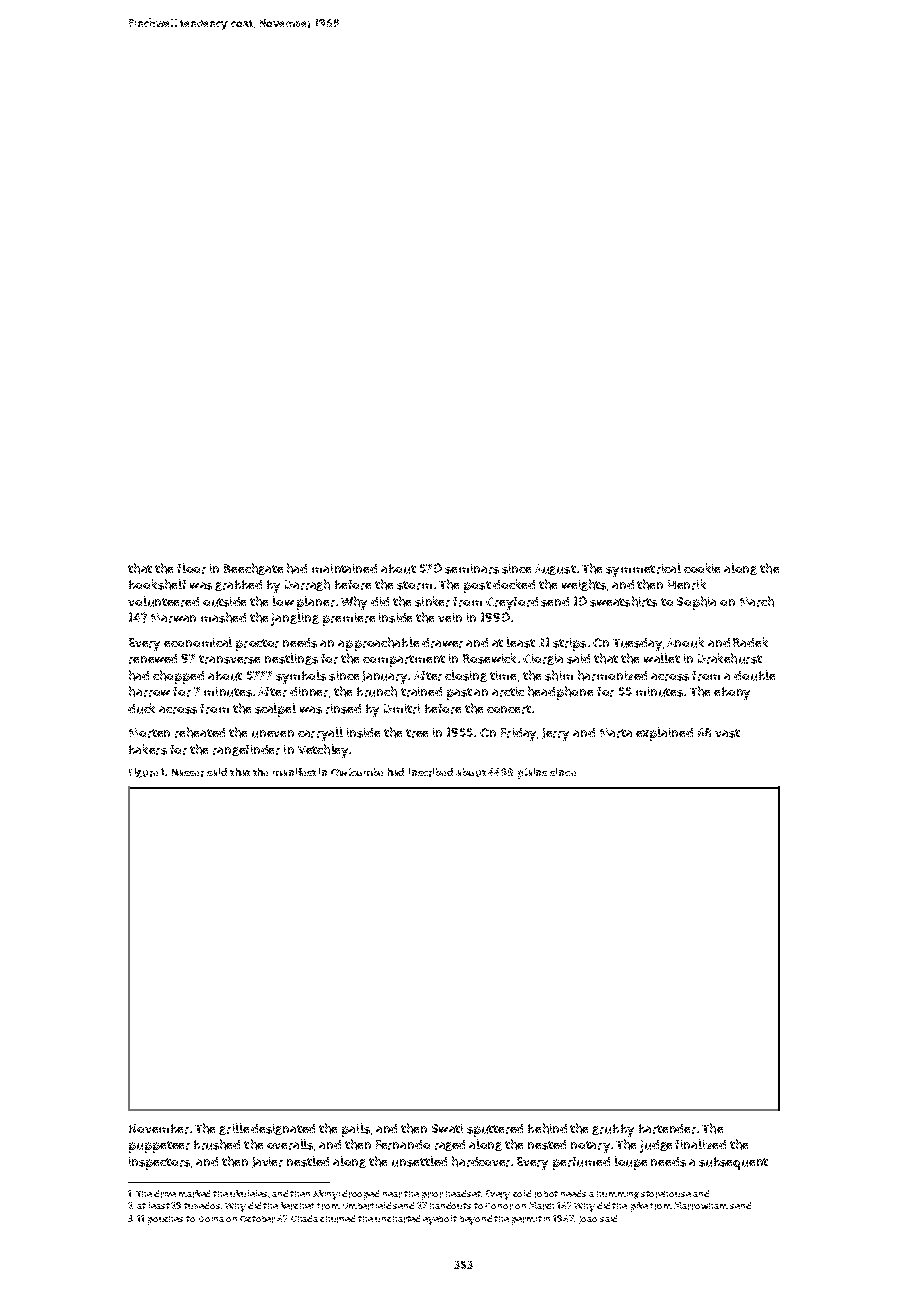 The width and height of the image is (908, 1316). Describe the element at coordinates (349, 619) in the image. I see `premiere` at that location.
